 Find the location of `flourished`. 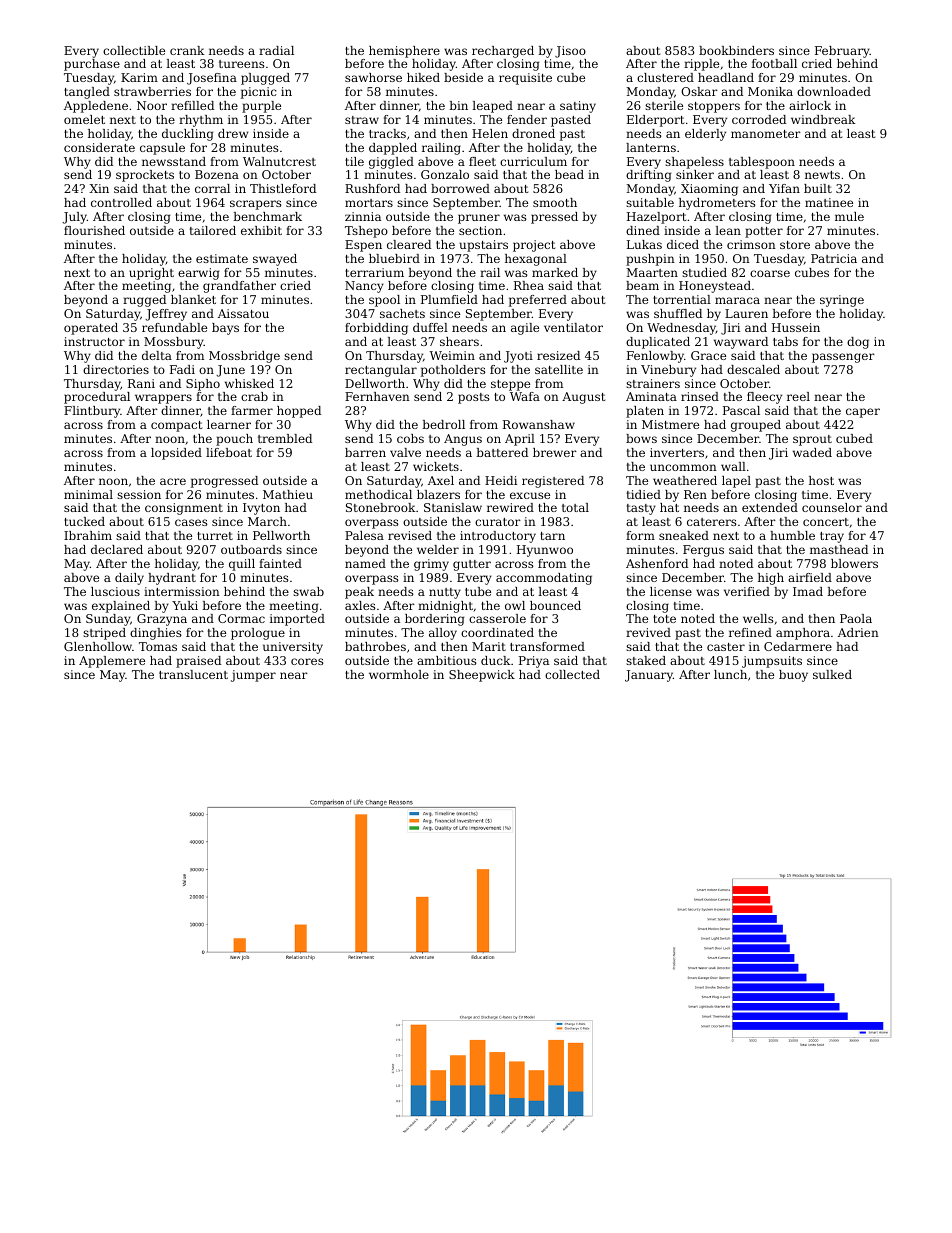

flourished is located at coordinates (94, 230).
